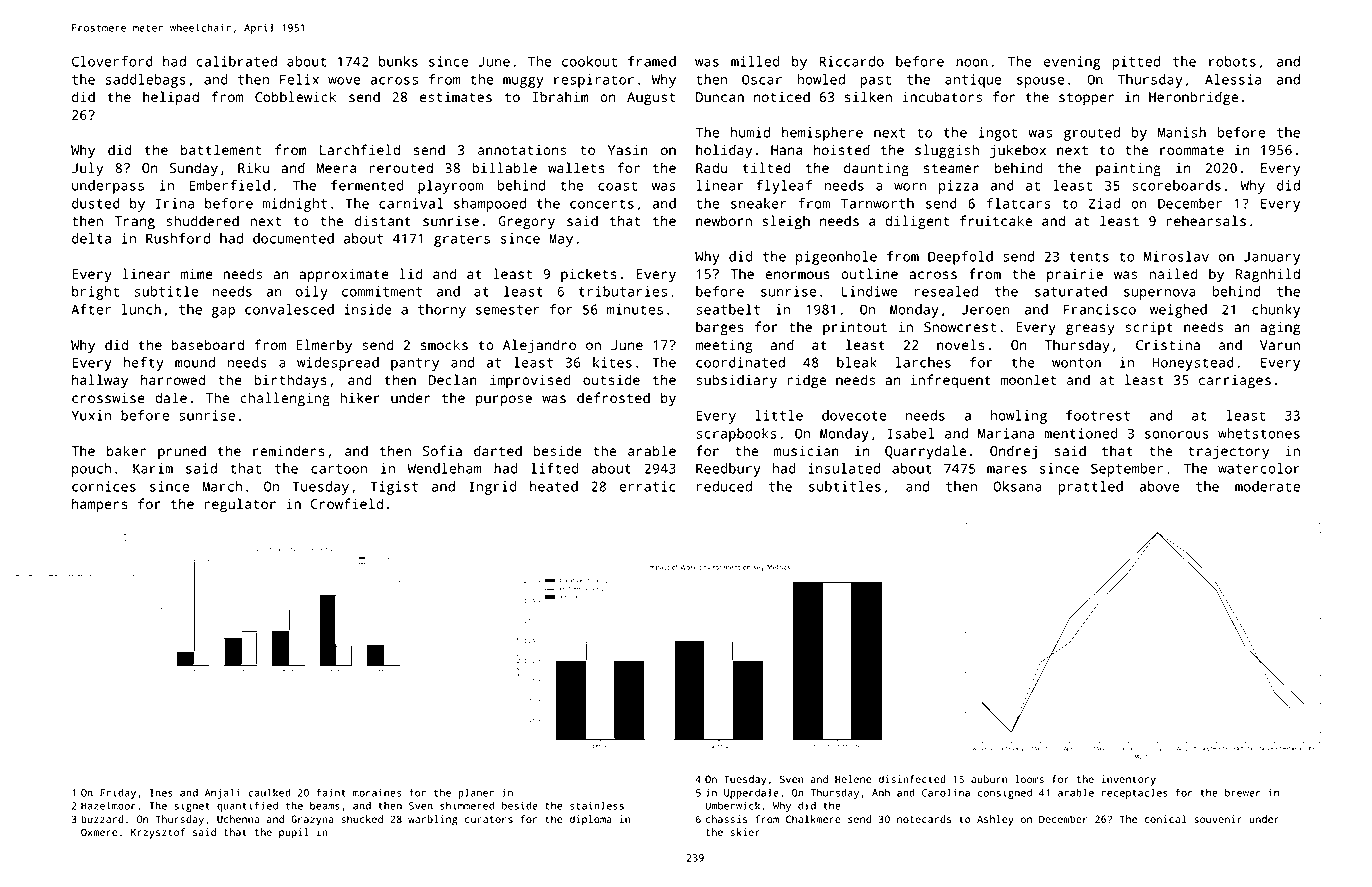 This screenshot has width=1372, height=887. What do you see at coordinates (597, 805) in the screenshot?
I see `stainless` at bounding box center [597, 805].
